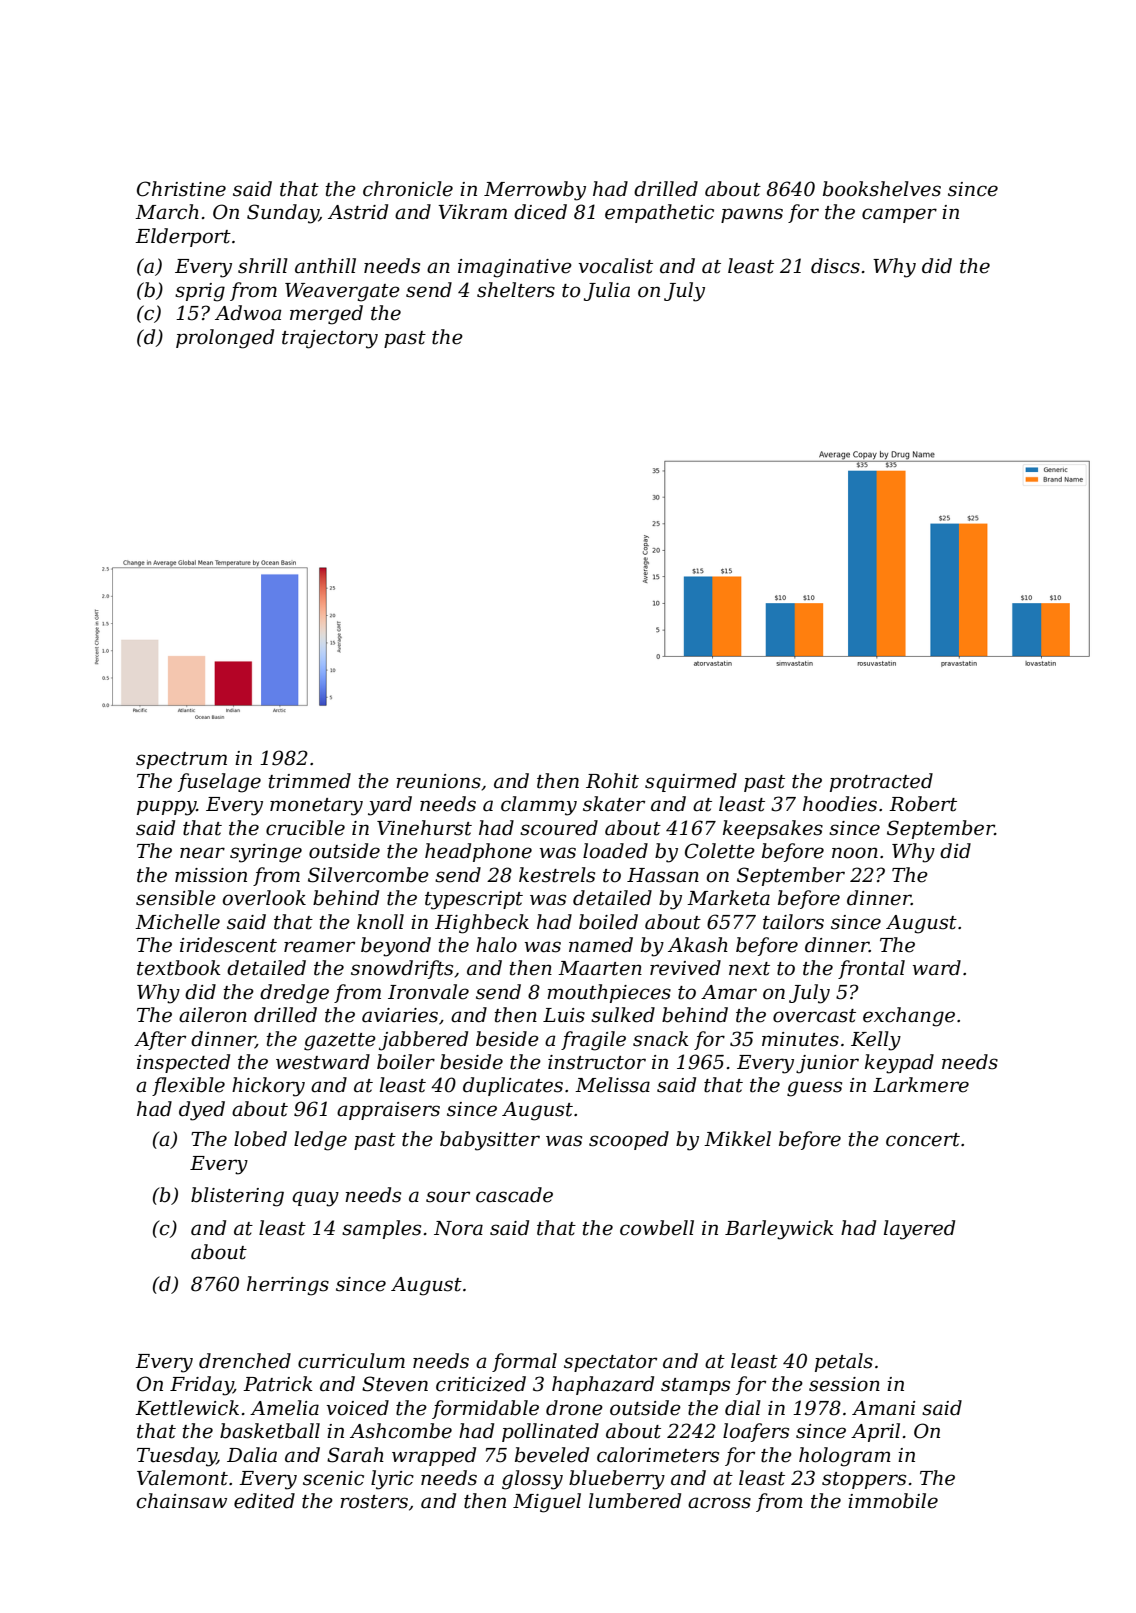  I want to click on formal, so click(524, 1362).
